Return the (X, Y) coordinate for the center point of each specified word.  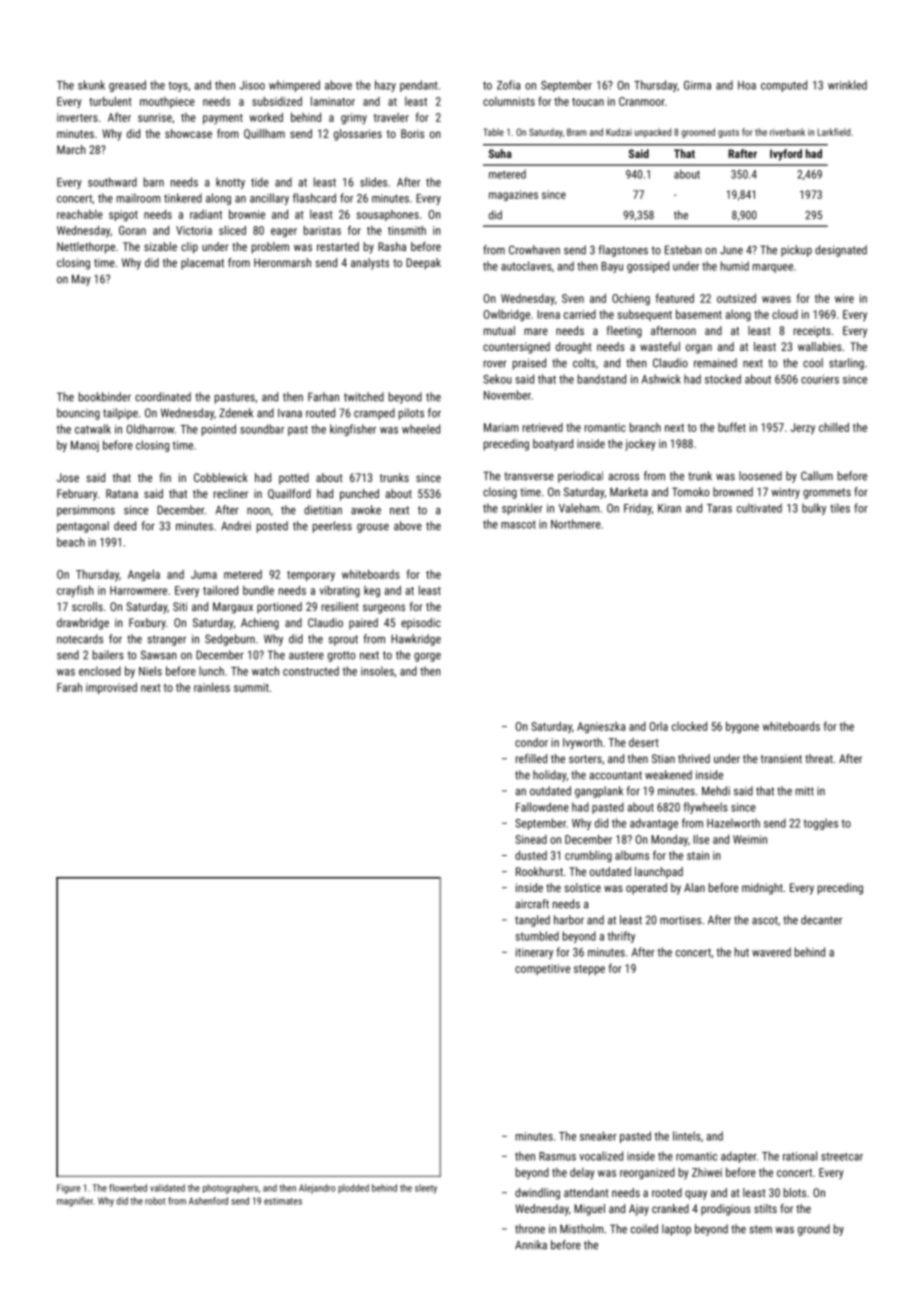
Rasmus (557, 1156)
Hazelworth (733, 823)
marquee (773, 268)
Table (493, 132)
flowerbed (128, 1188)
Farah (69, 687)
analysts (370, 264)
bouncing (78, 414)
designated (841, 251)
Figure (68, 1189)
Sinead (531, 839)
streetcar (842, 1156)
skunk (91, 85)
